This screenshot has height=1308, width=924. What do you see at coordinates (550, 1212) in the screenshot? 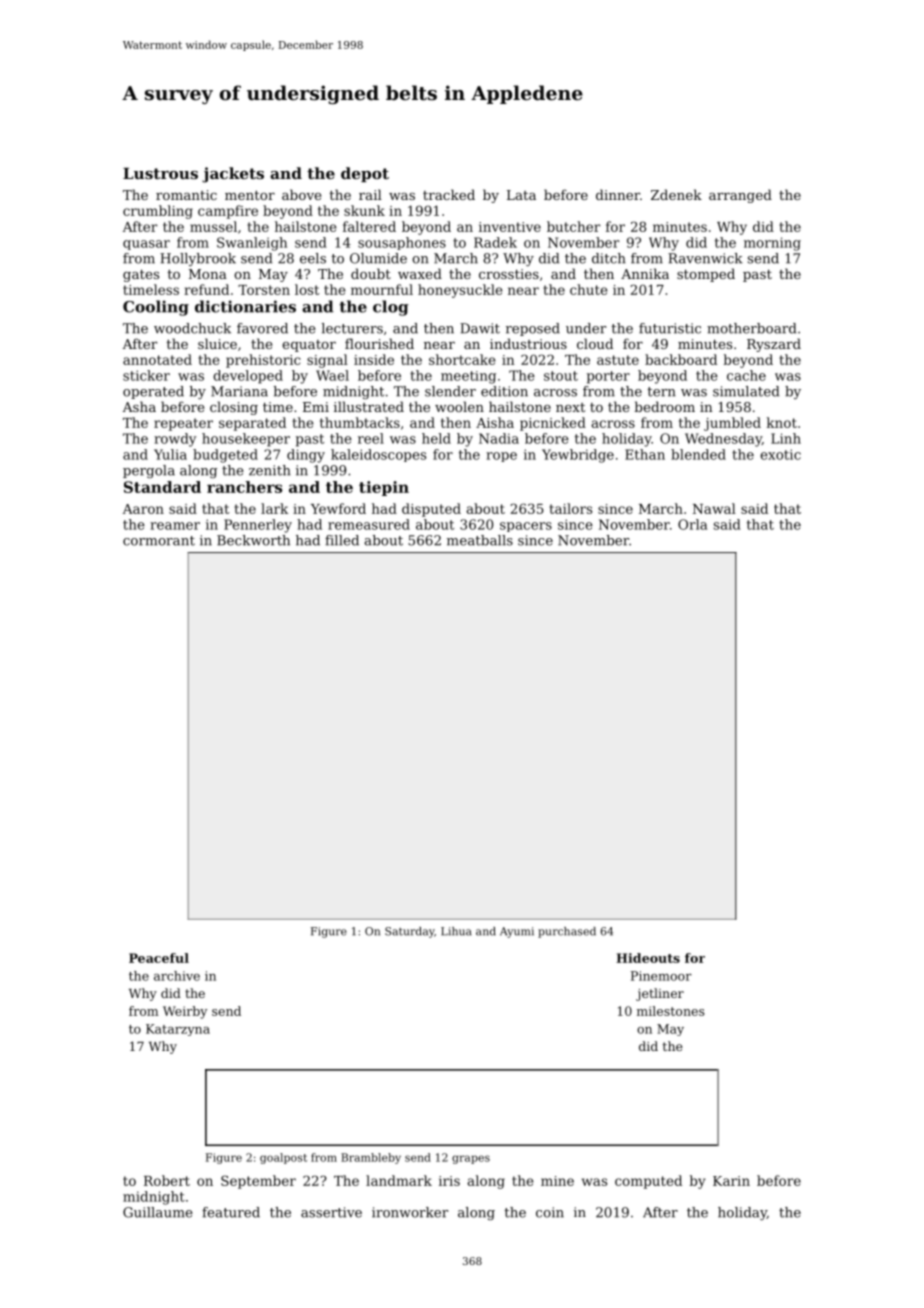
I see `coin` at bounding box center [550, 1212].
